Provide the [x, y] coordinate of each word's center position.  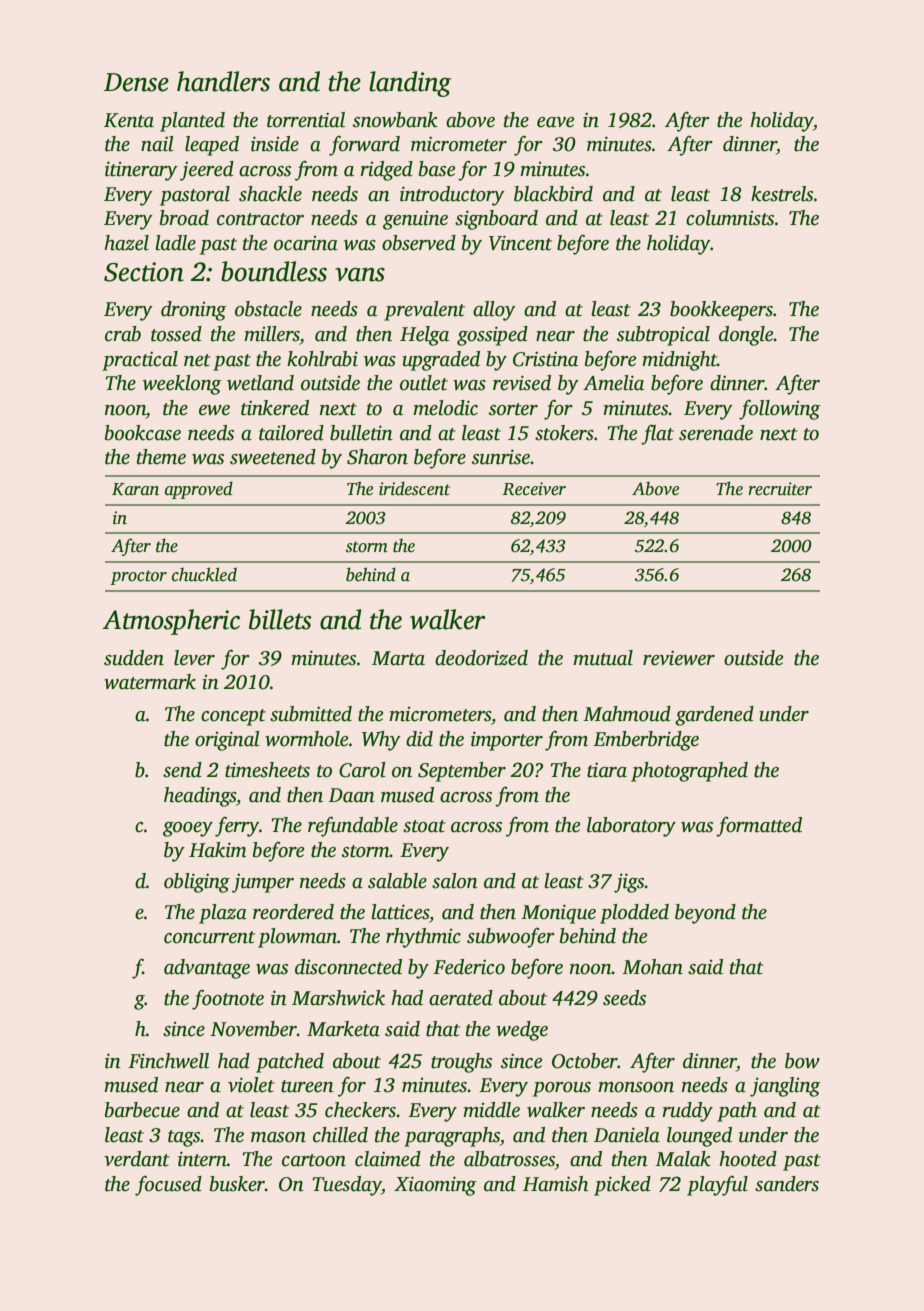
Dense [136, 82]
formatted [759, 826]
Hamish [555, 1184]
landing [410, 84]
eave [555, 122]
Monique [558, 914]
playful [717, 1186]
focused [168, 1186]
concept [233, 717]
